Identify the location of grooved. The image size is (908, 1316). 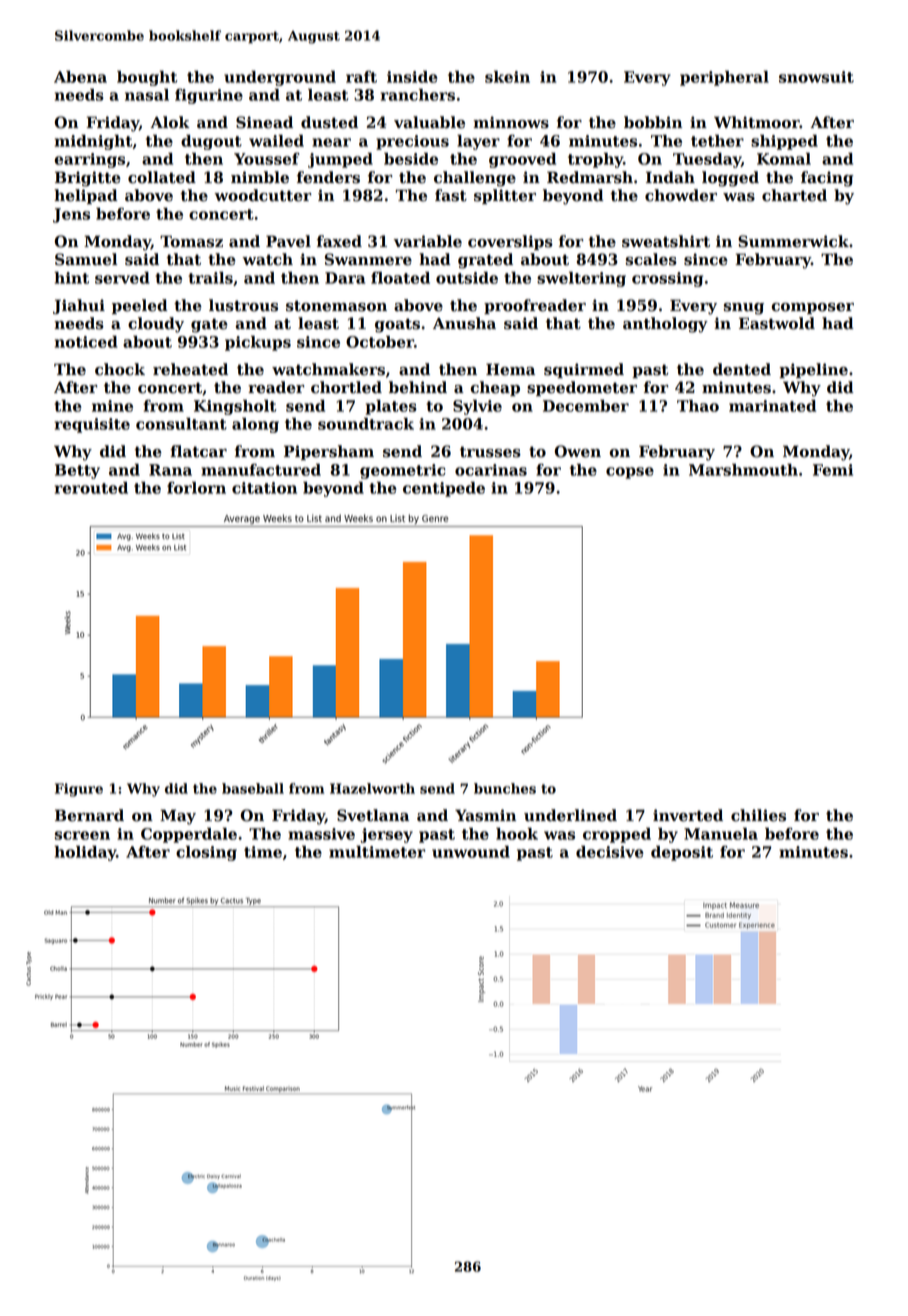
(522, 160).
